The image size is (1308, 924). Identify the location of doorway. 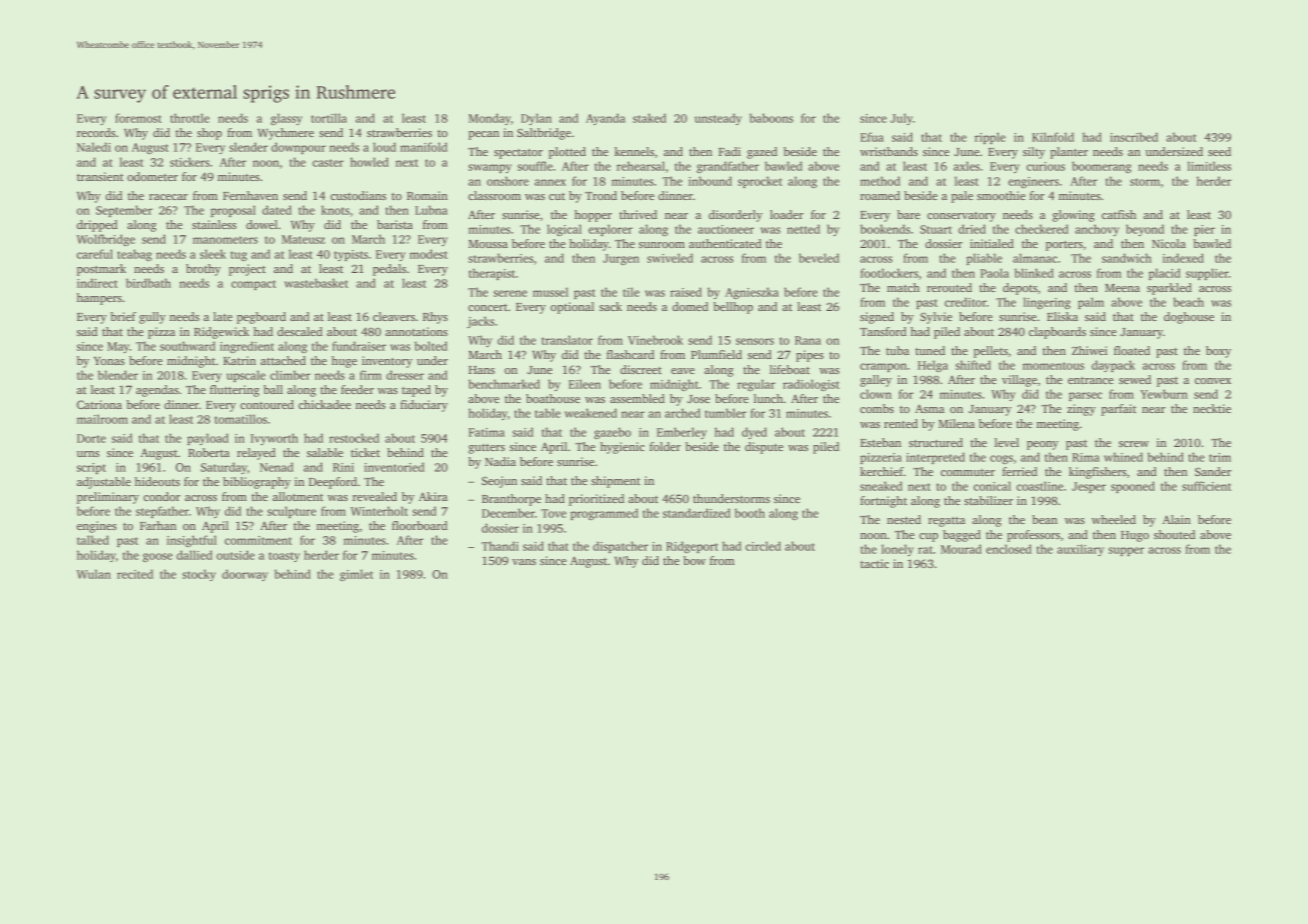
(245, 575).
